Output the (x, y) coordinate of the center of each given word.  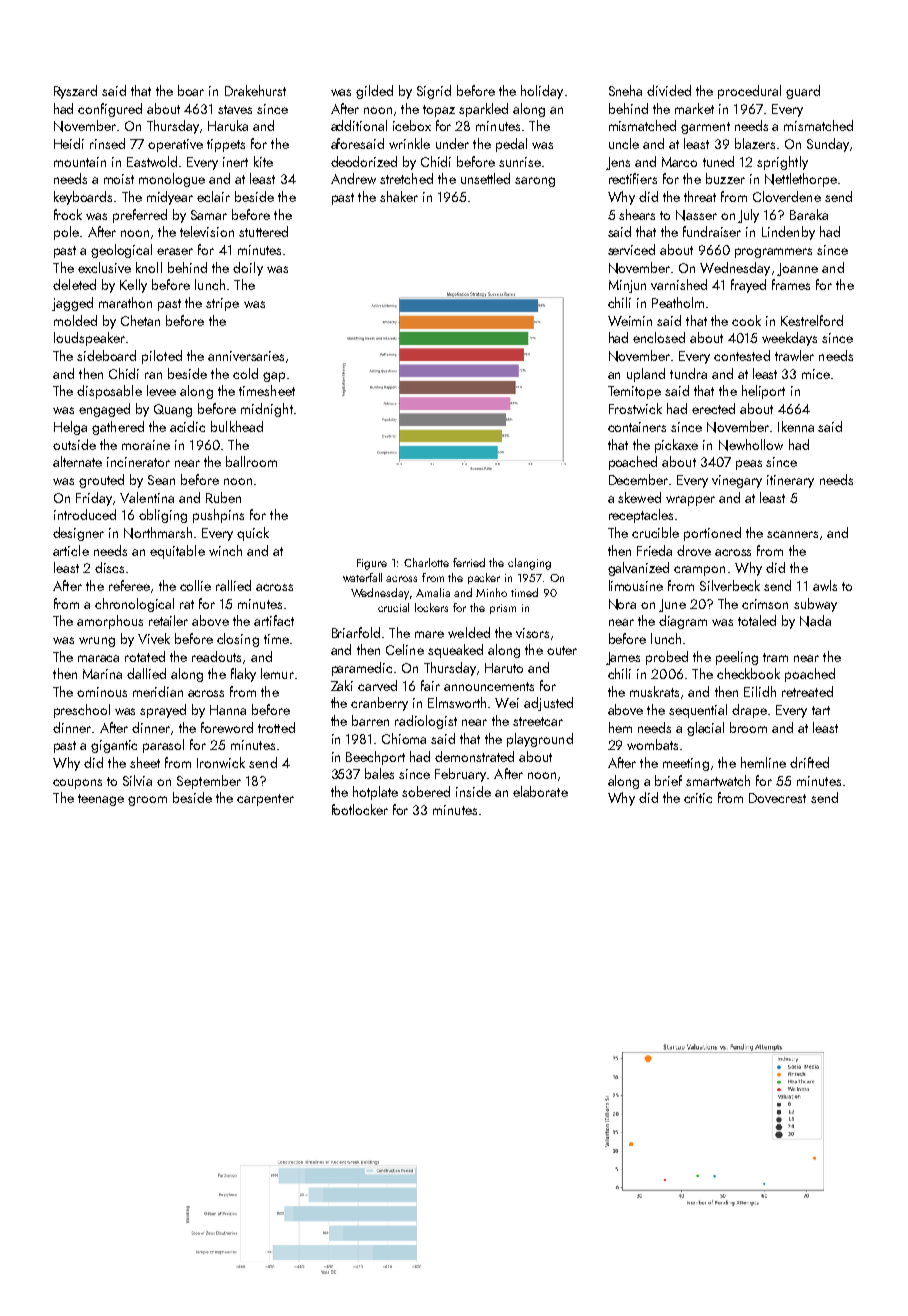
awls (825, 585)
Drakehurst (255, 90)
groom (147, 801)
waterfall (362, 577)
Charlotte (426, 562)
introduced (85, 514)
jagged (72, 304)
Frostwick (635, 408)
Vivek (154, 638)
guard (803, 92)
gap (274, 377)
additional (359, 125)
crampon (699, 571)
